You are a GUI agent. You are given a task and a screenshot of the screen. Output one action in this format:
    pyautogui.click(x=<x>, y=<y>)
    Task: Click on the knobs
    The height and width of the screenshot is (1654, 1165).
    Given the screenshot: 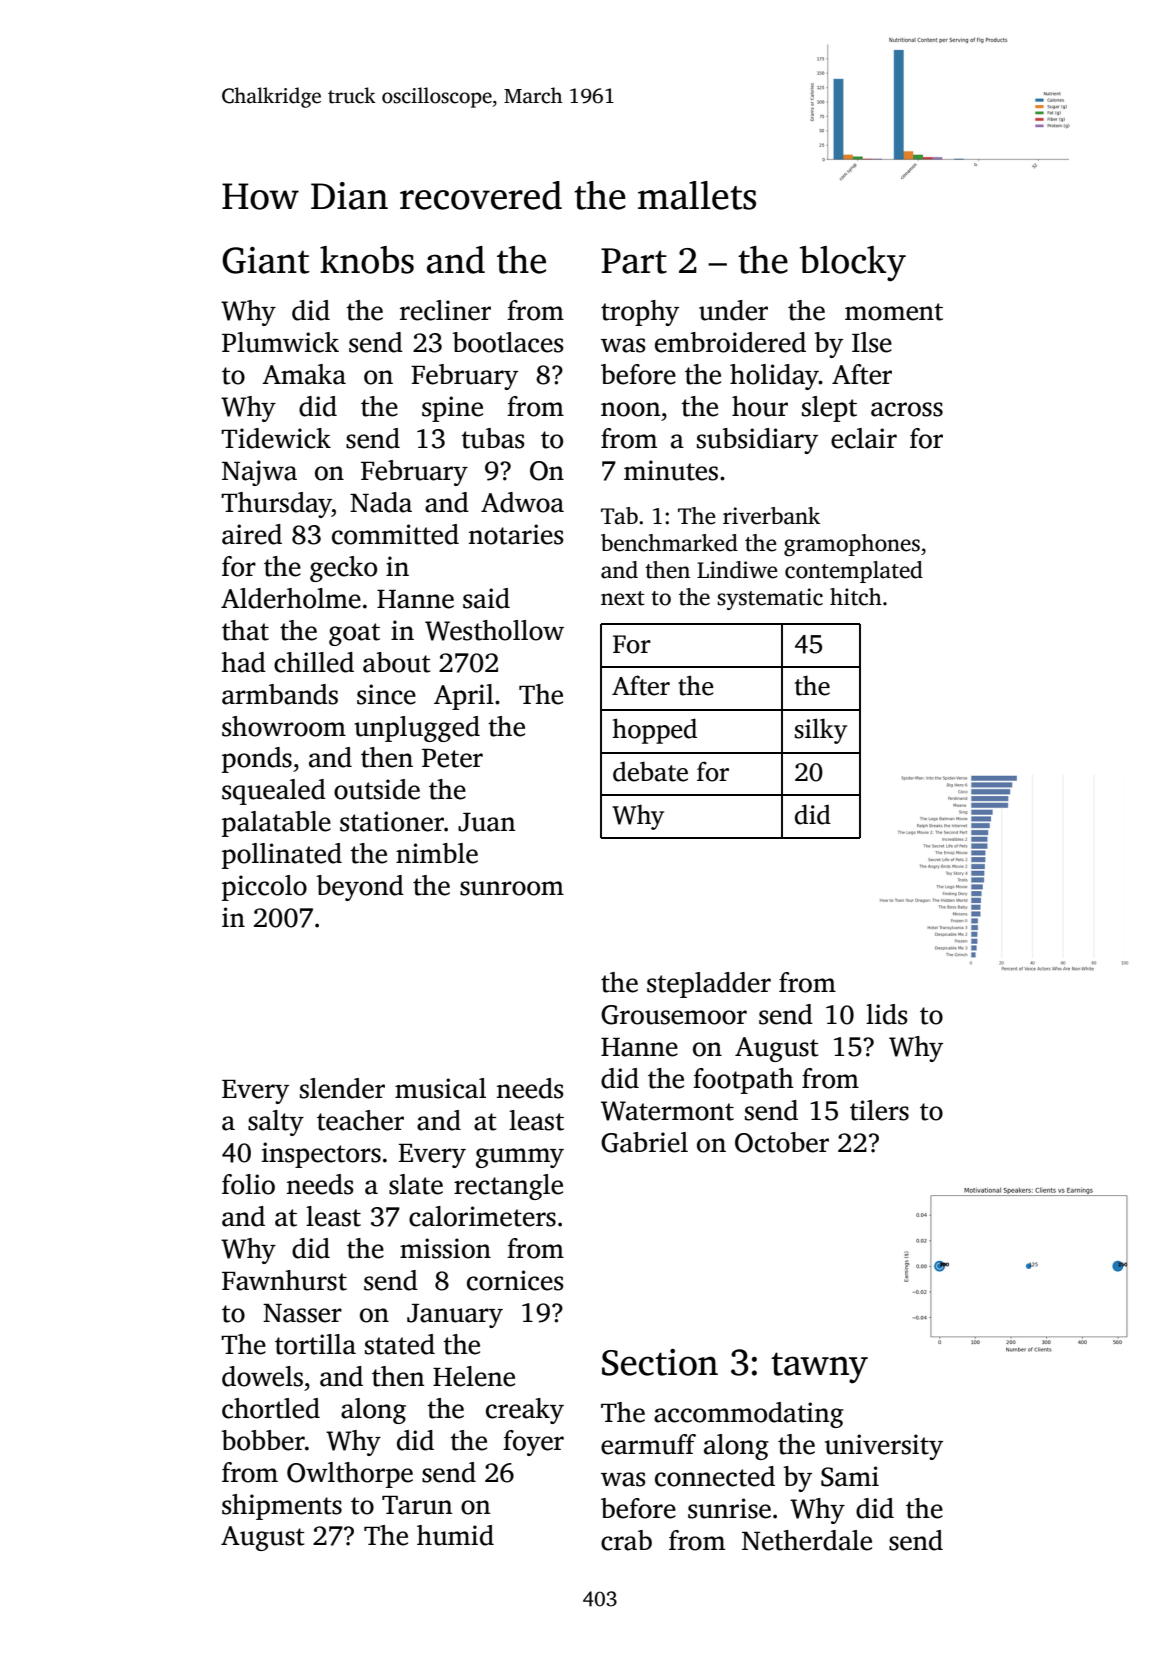 What is the action you would take?
    pyautogui.click(x=367, y=260)
